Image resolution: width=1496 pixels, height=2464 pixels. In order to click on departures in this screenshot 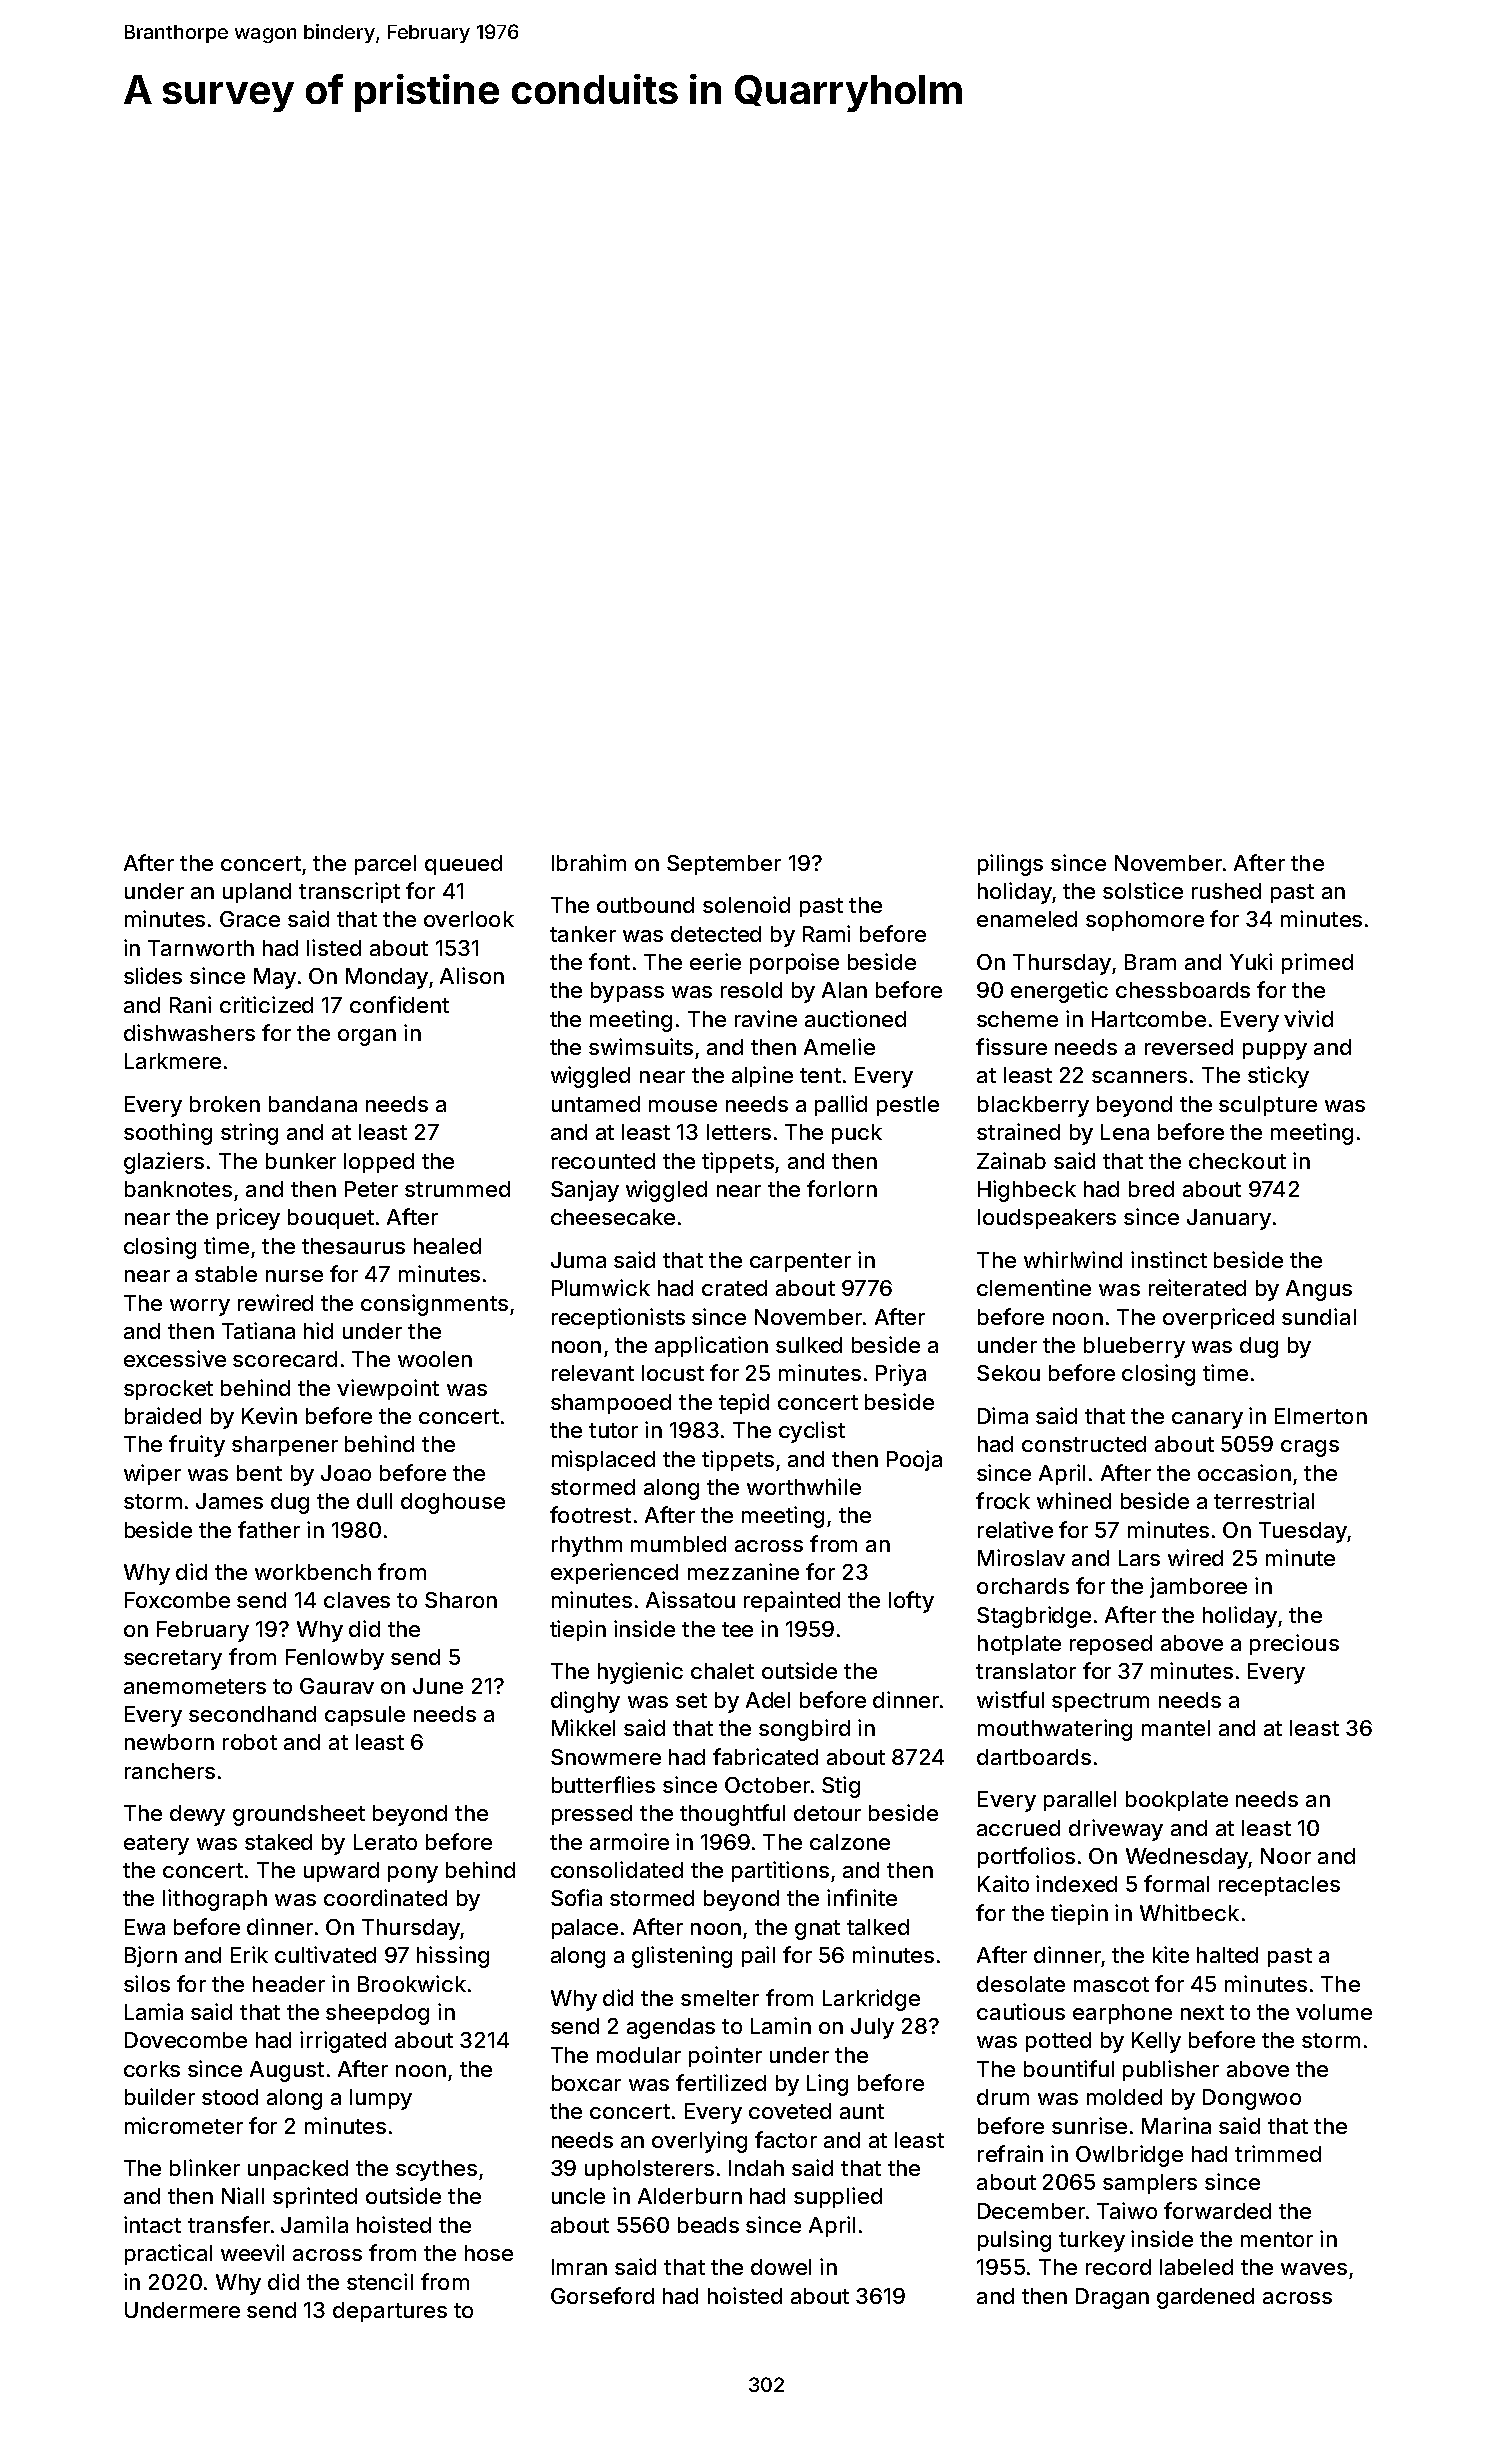, I will do `click(390, 2312)`.
